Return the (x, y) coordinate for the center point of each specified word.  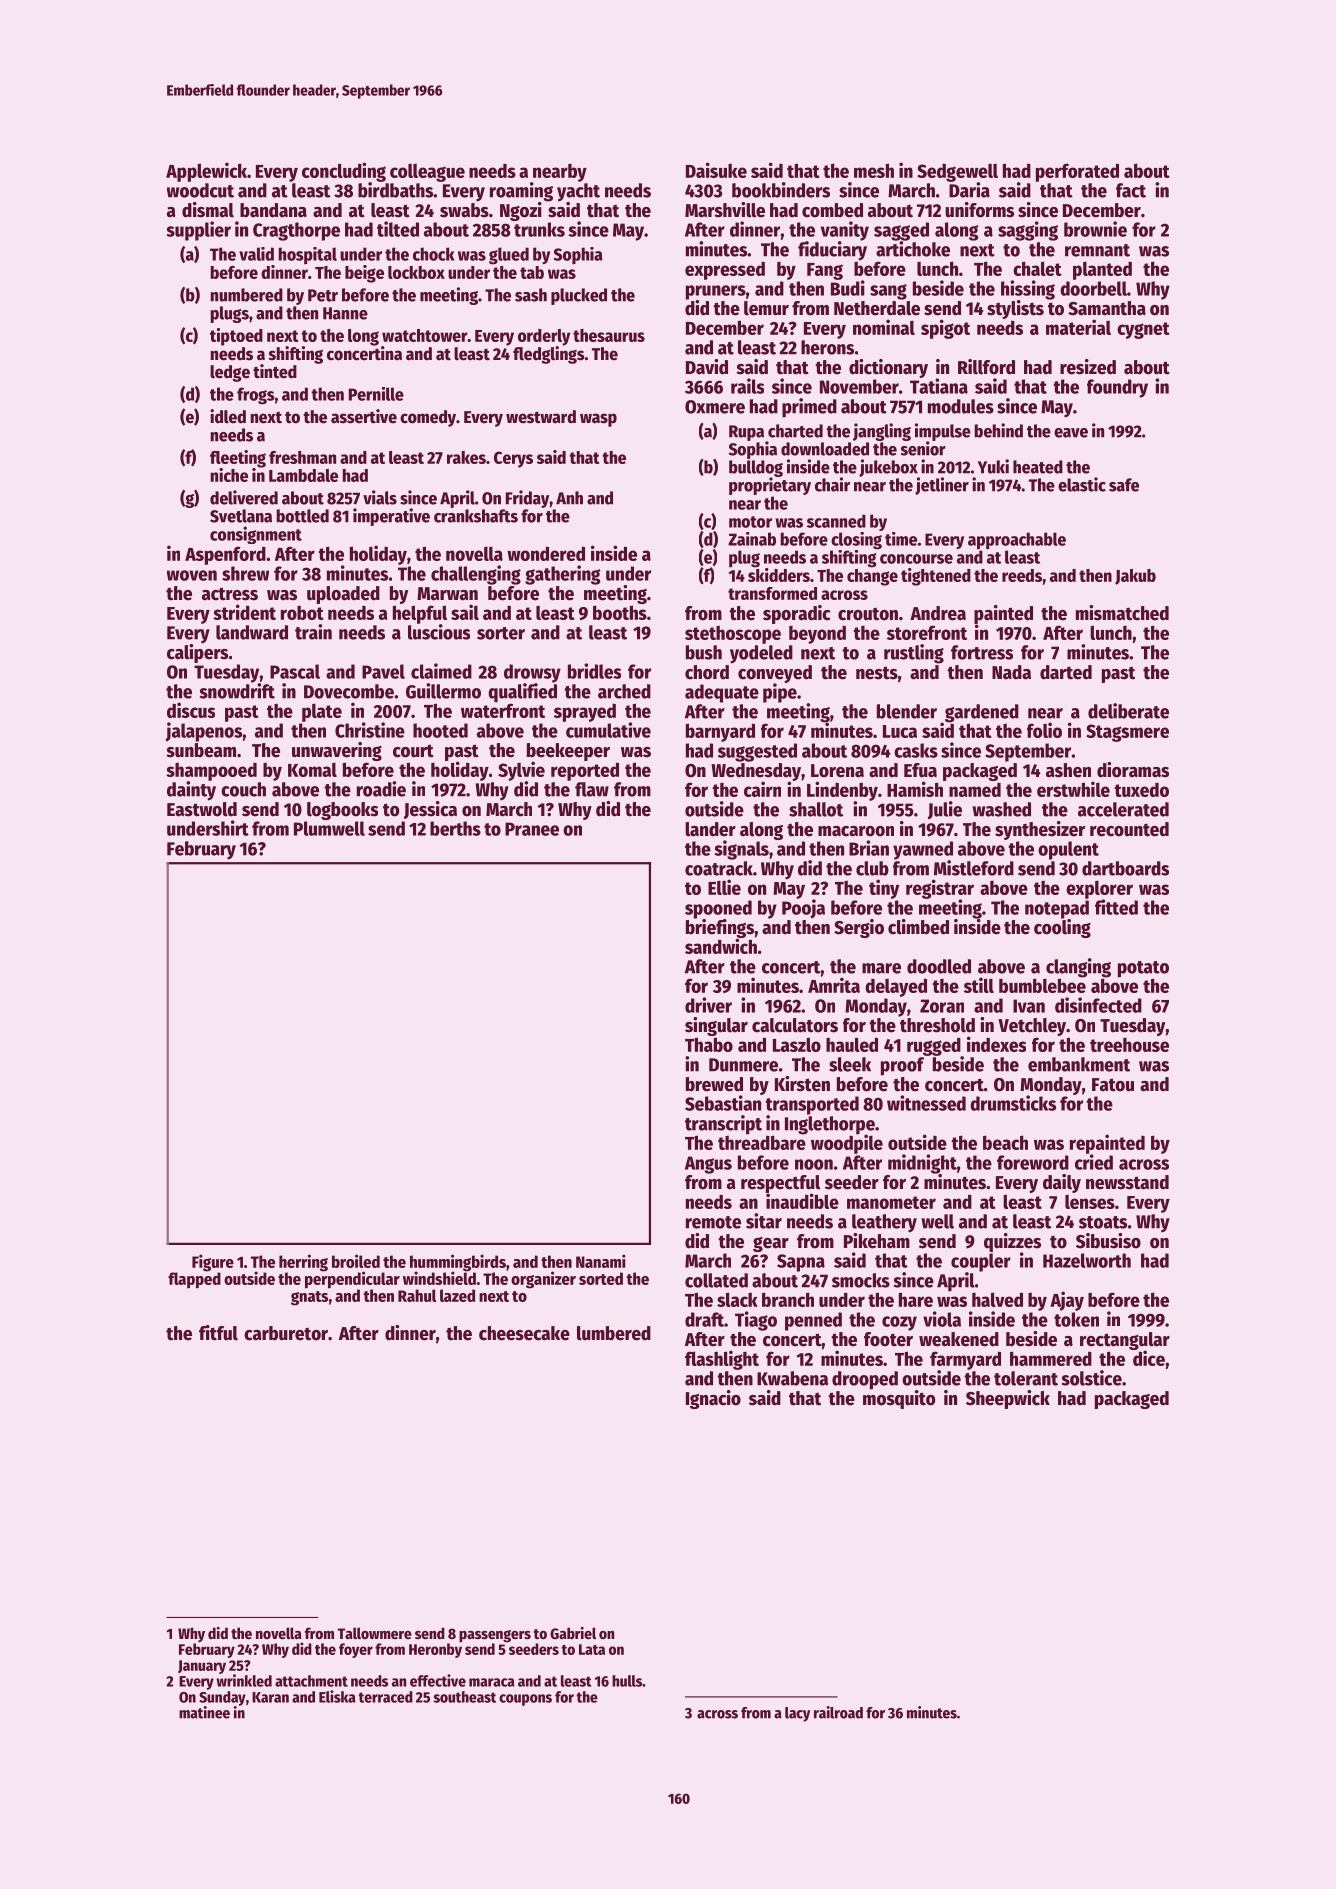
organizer (543, 1280)
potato (1143, 969)
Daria (969, 190)
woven (192, 575)
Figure (213, 1263)
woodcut (200, 190)
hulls (627, 1681)
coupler (981, 1262)
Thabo (709, 1044)
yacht (578, 192)
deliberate (1128, 711)
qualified (522, 693)
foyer (356, 1650)
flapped (194, 1280)
